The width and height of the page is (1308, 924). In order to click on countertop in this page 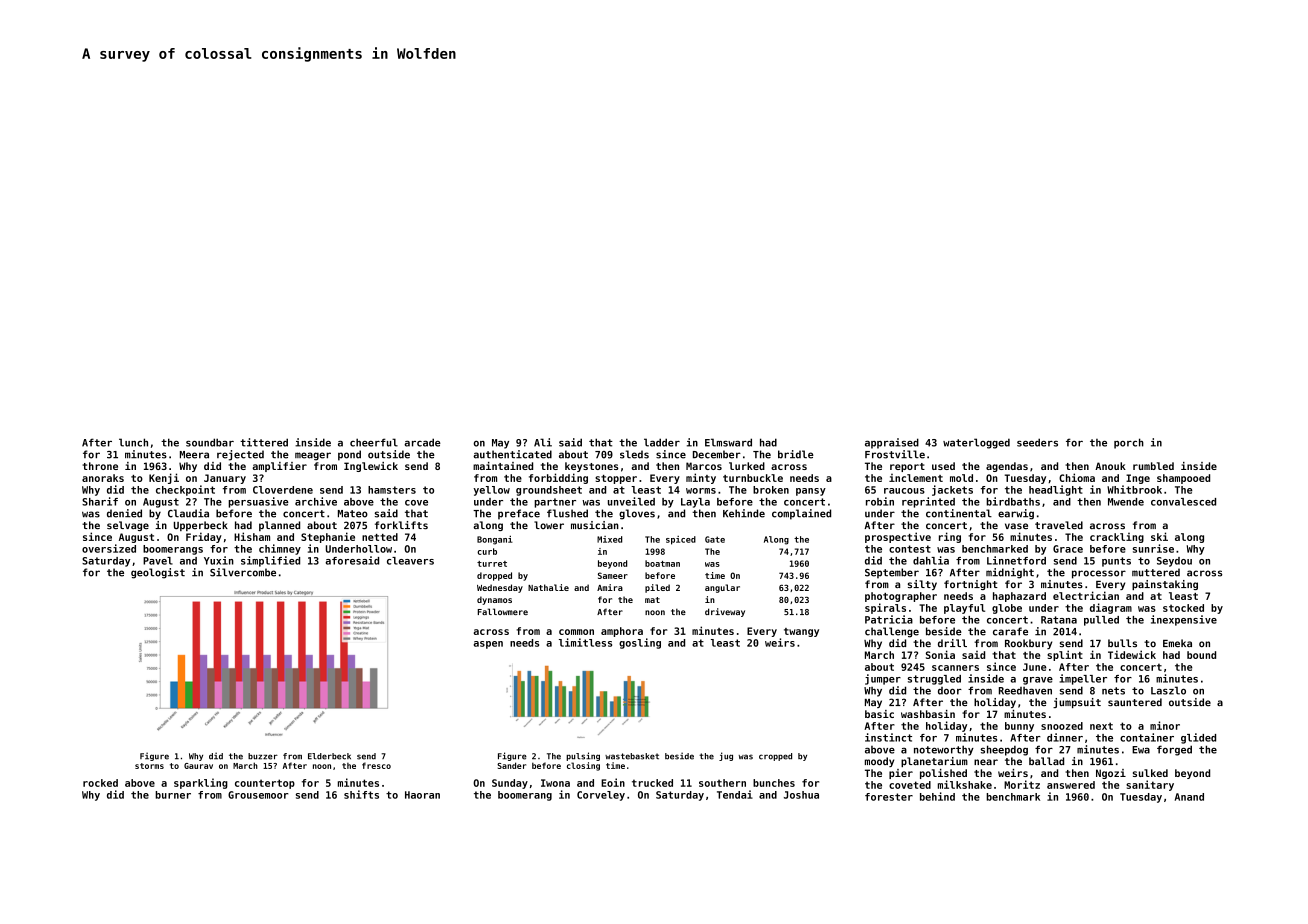, I will do `click(265, 784)`.
